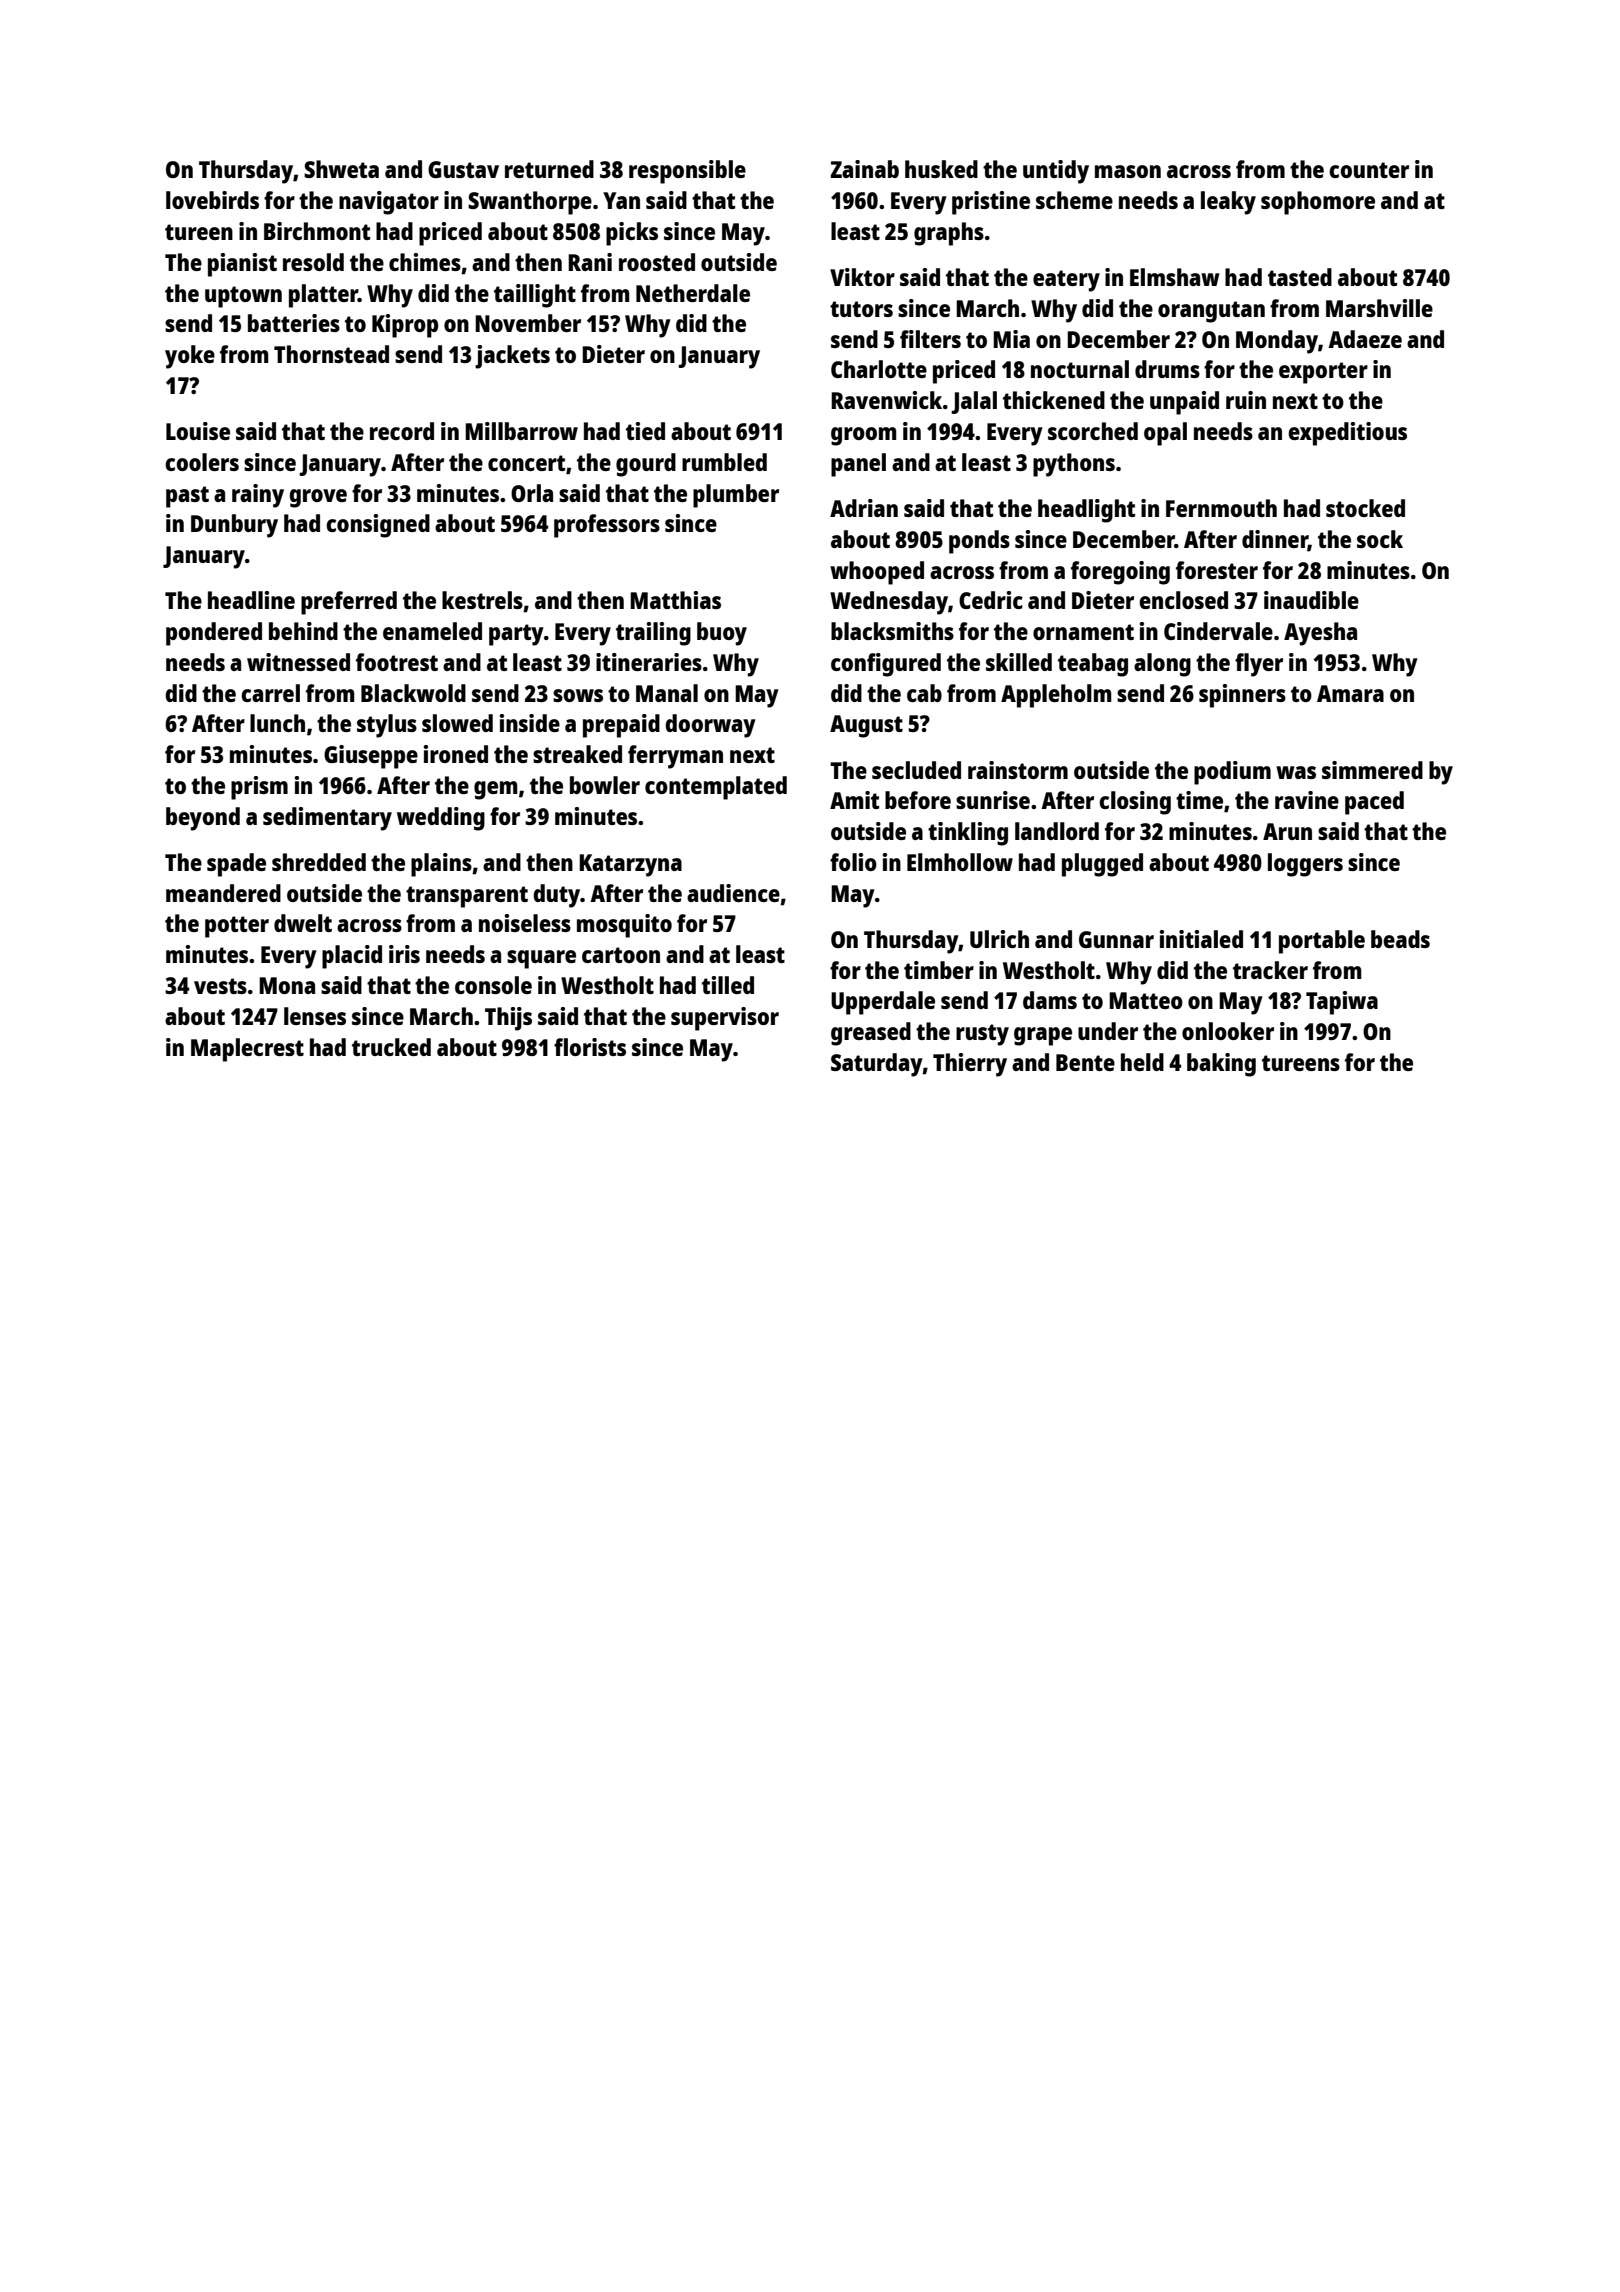  What do you see at coordinates (247, 1050) in the screenshot?
I see `Maplecrest` at bounding box center [247, 1050].
